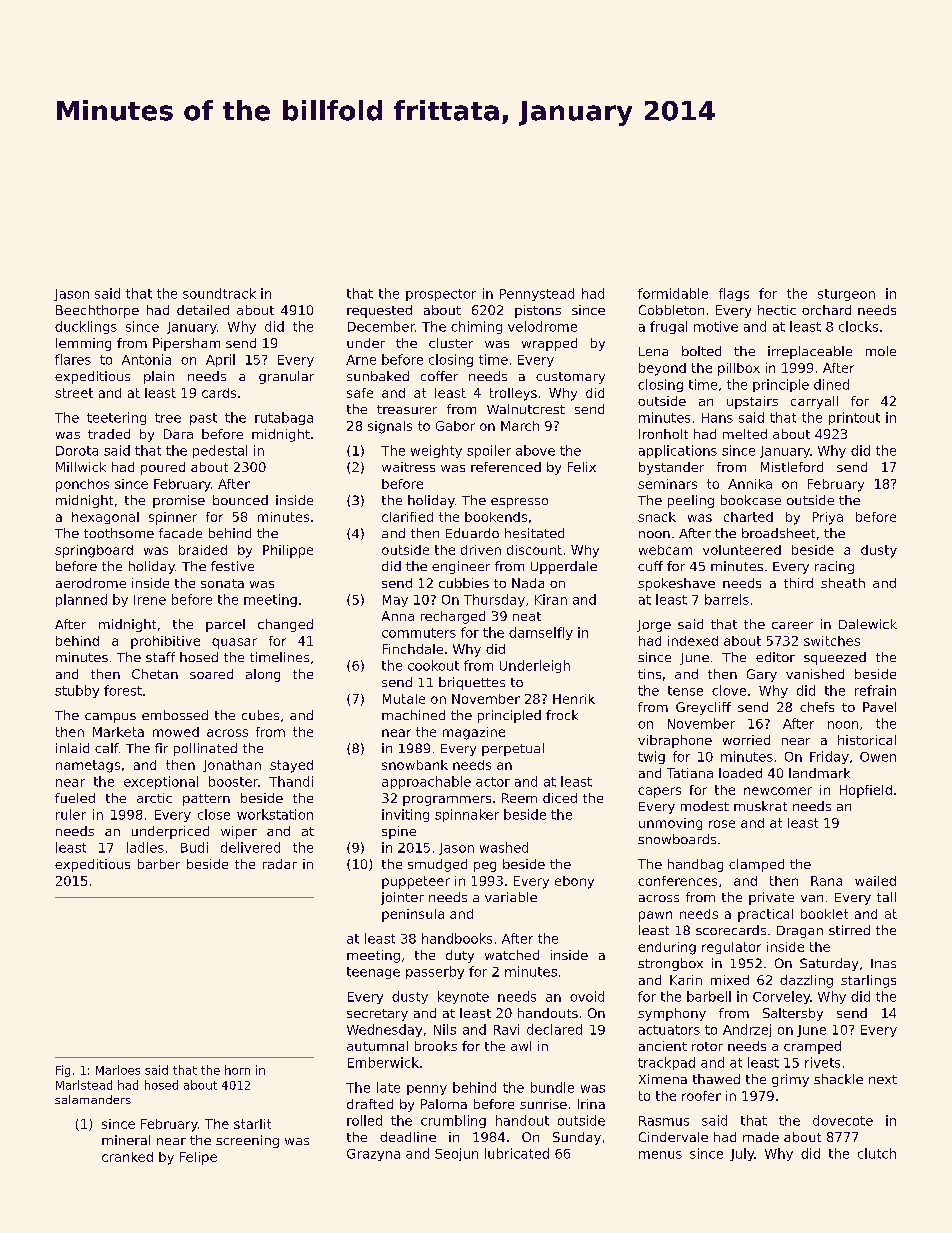 Image resolution: width=952 pixels, height=1233 pixels. What do you see at coordinates (398, 616) in the image?
I see `Anna` at bounding box center [398, 616].
